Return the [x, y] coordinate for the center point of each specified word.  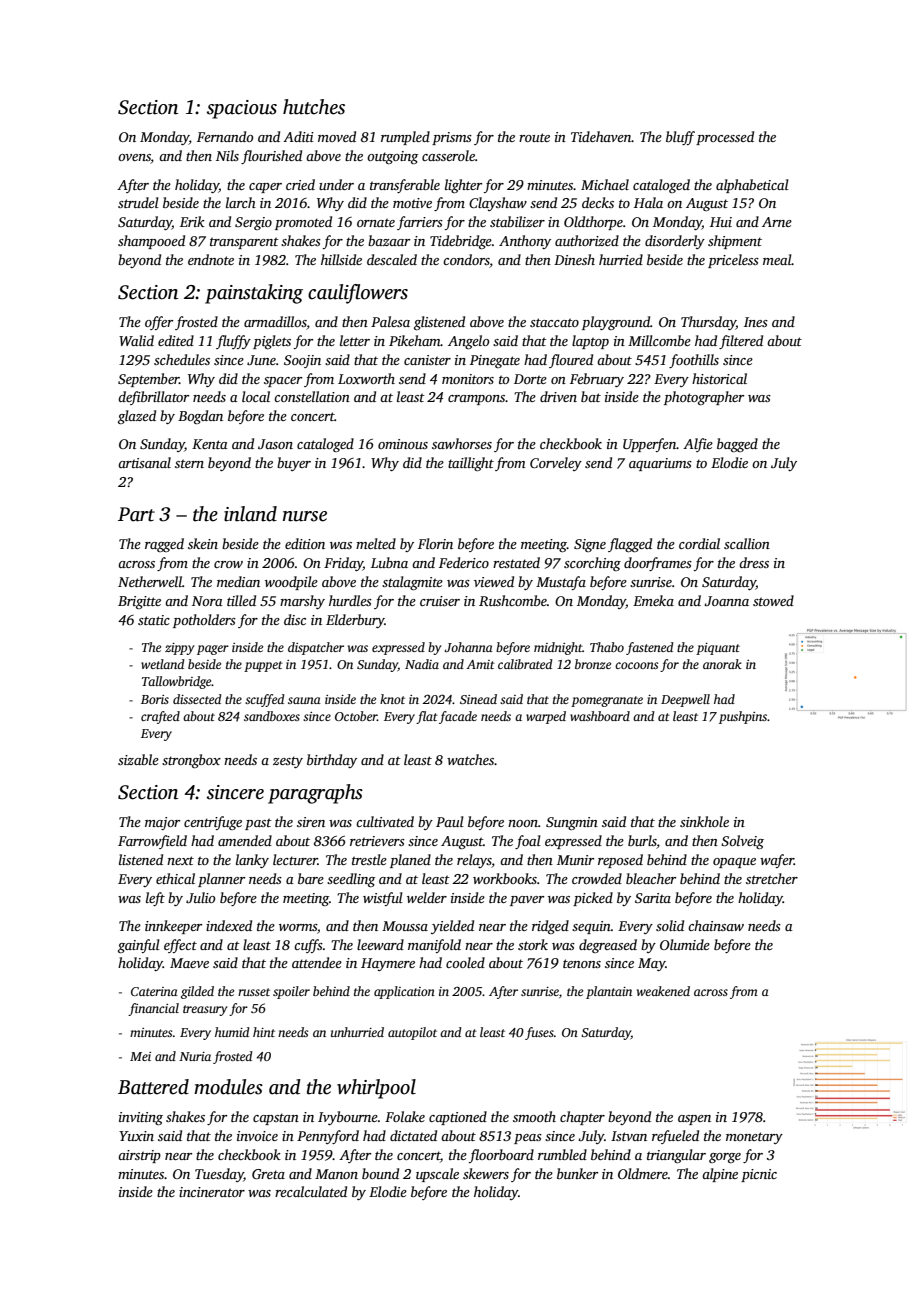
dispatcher [316, 648]
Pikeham [415, 340]
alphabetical [752, 186]
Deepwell [685, 700]
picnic [759, 1175]
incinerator [212, 1192]
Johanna [468, 647]
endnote [211, 259]
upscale [437, 1175]
